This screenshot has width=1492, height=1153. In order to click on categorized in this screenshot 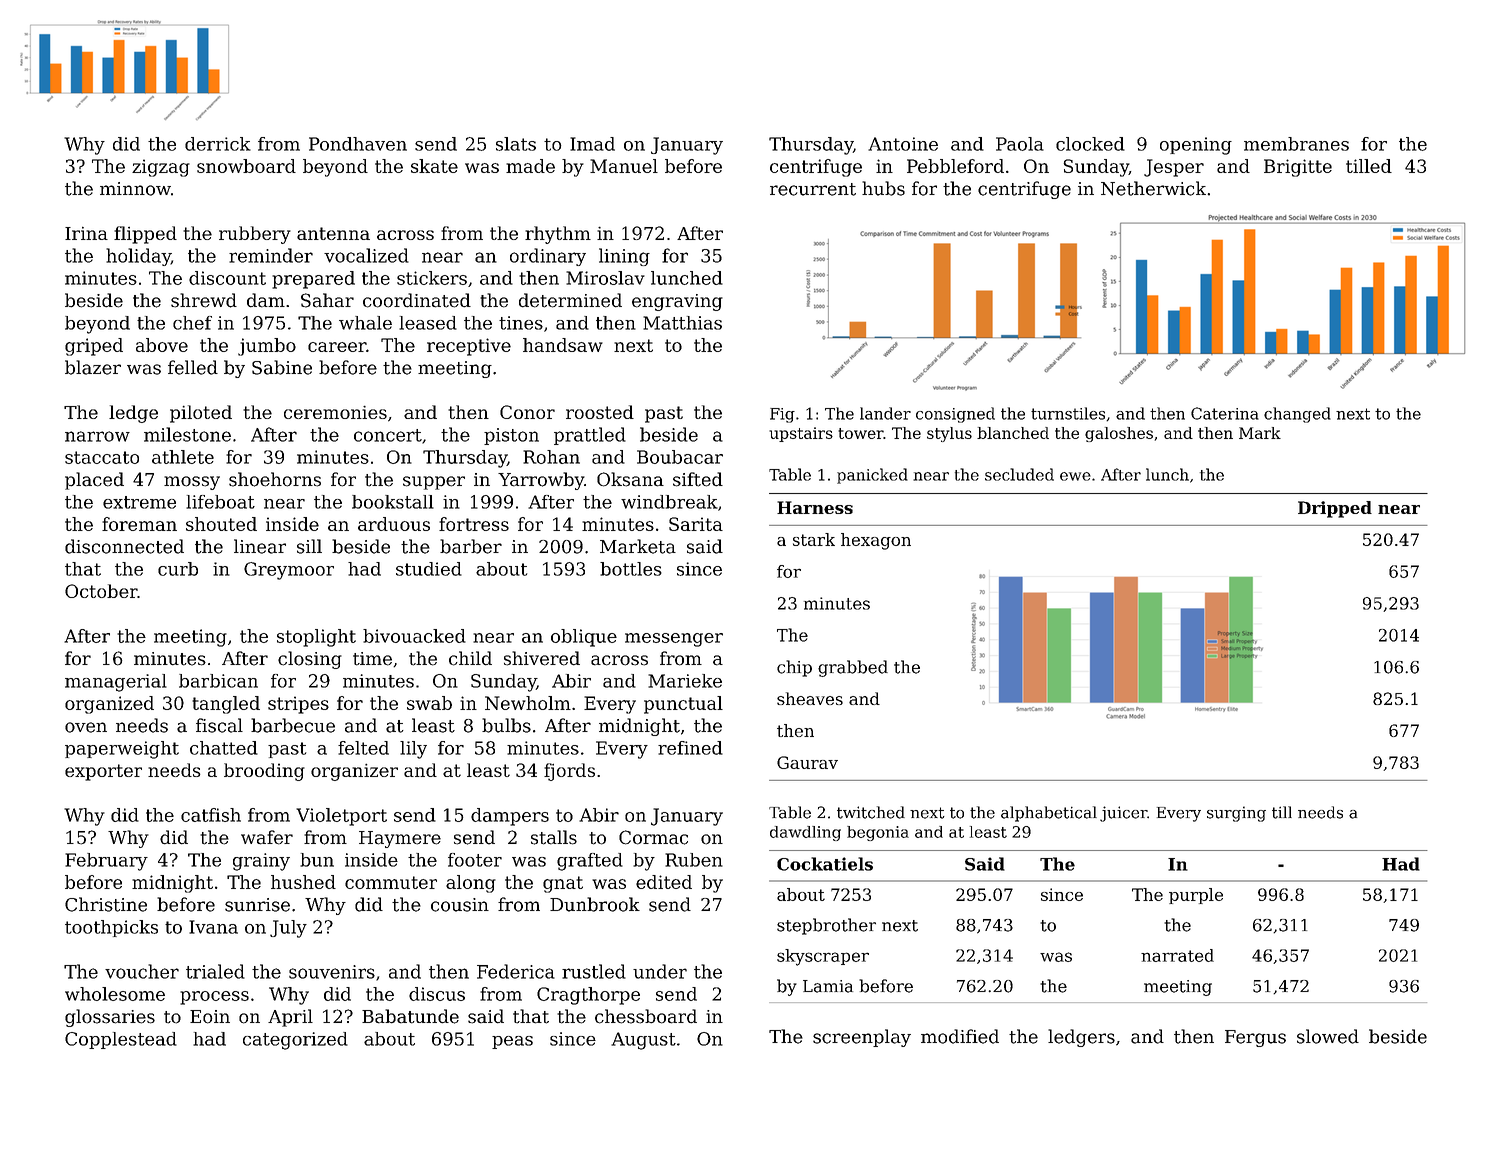, I will do `click(295, 1041)`.
